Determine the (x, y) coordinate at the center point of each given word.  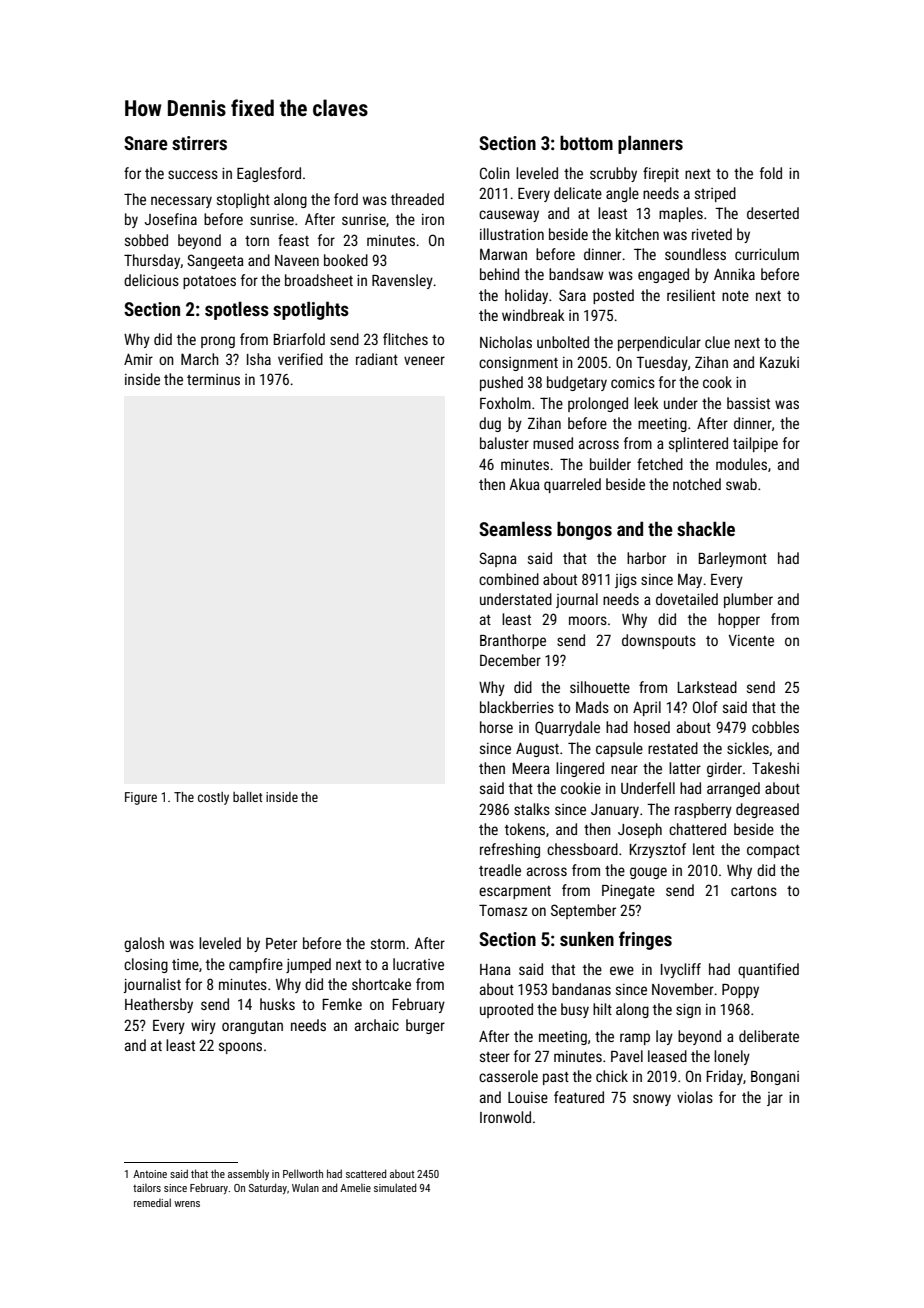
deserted (773, 213)
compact (773, 851)
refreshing (510, 850)
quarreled (572, 485)
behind (499, 274)
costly (213, 798)
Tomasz (503, 910)
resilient (691, 295)
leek (646, 403)
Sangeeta (215, 261)
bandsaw (576, 274)
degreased (767, 810)
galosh (144, 944)
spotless (237, 311)
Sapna (498, 559)
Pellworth (303, 1173)
